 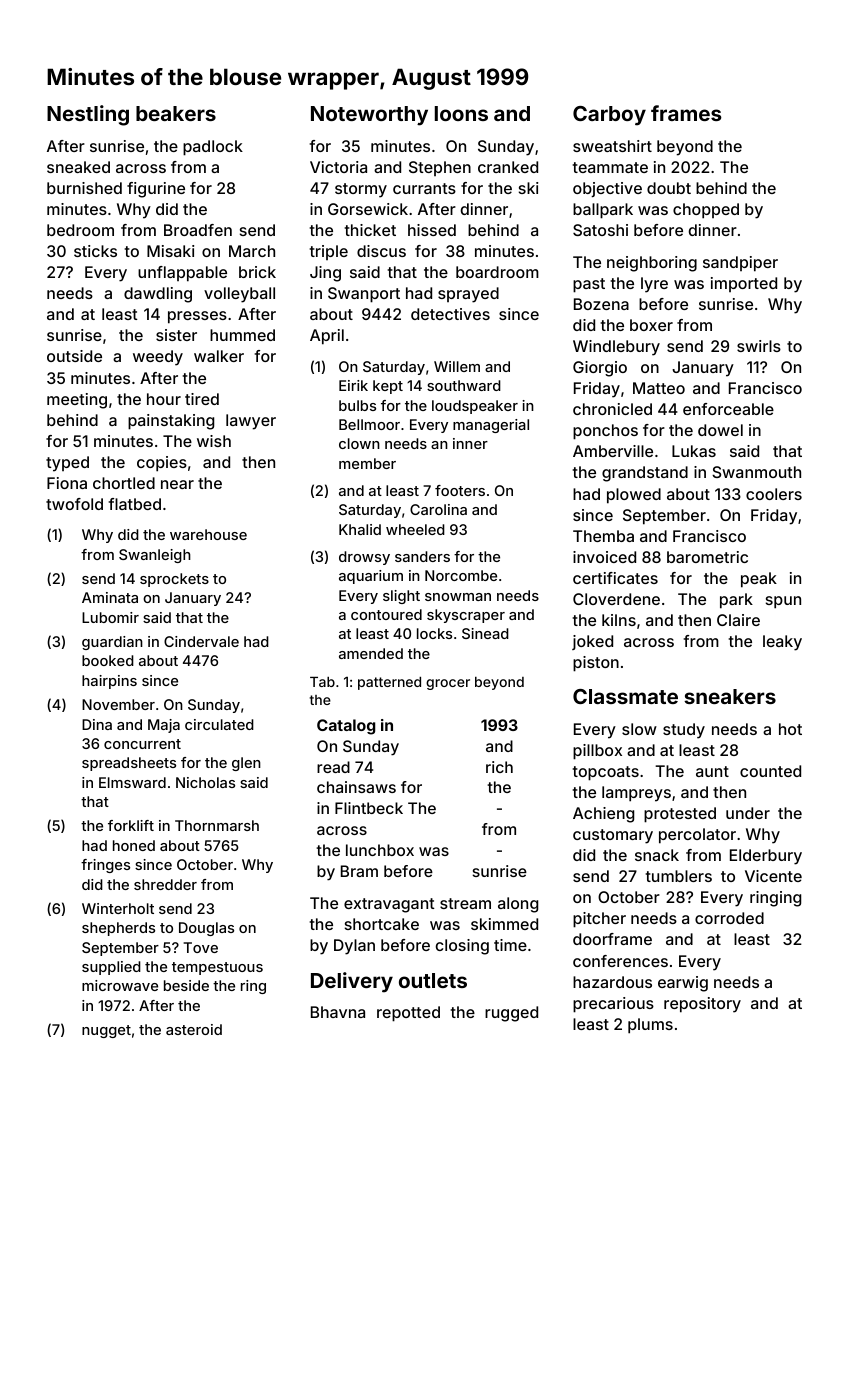 I want to click on frames, so click(x=686, y=113).
